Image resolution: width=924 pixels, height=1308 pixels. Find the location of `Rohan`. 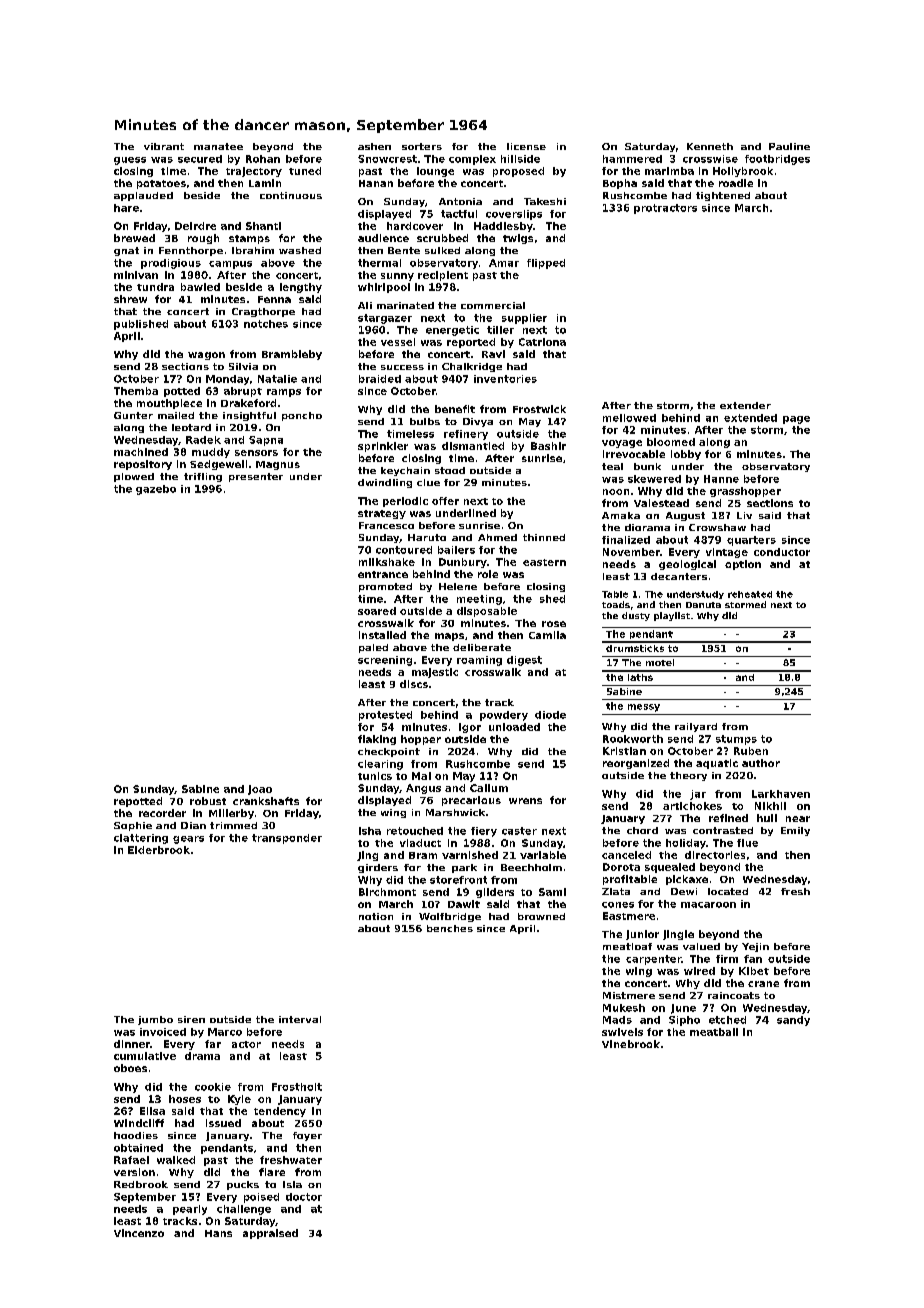

Rohan is located at coordinates (263, 159).
